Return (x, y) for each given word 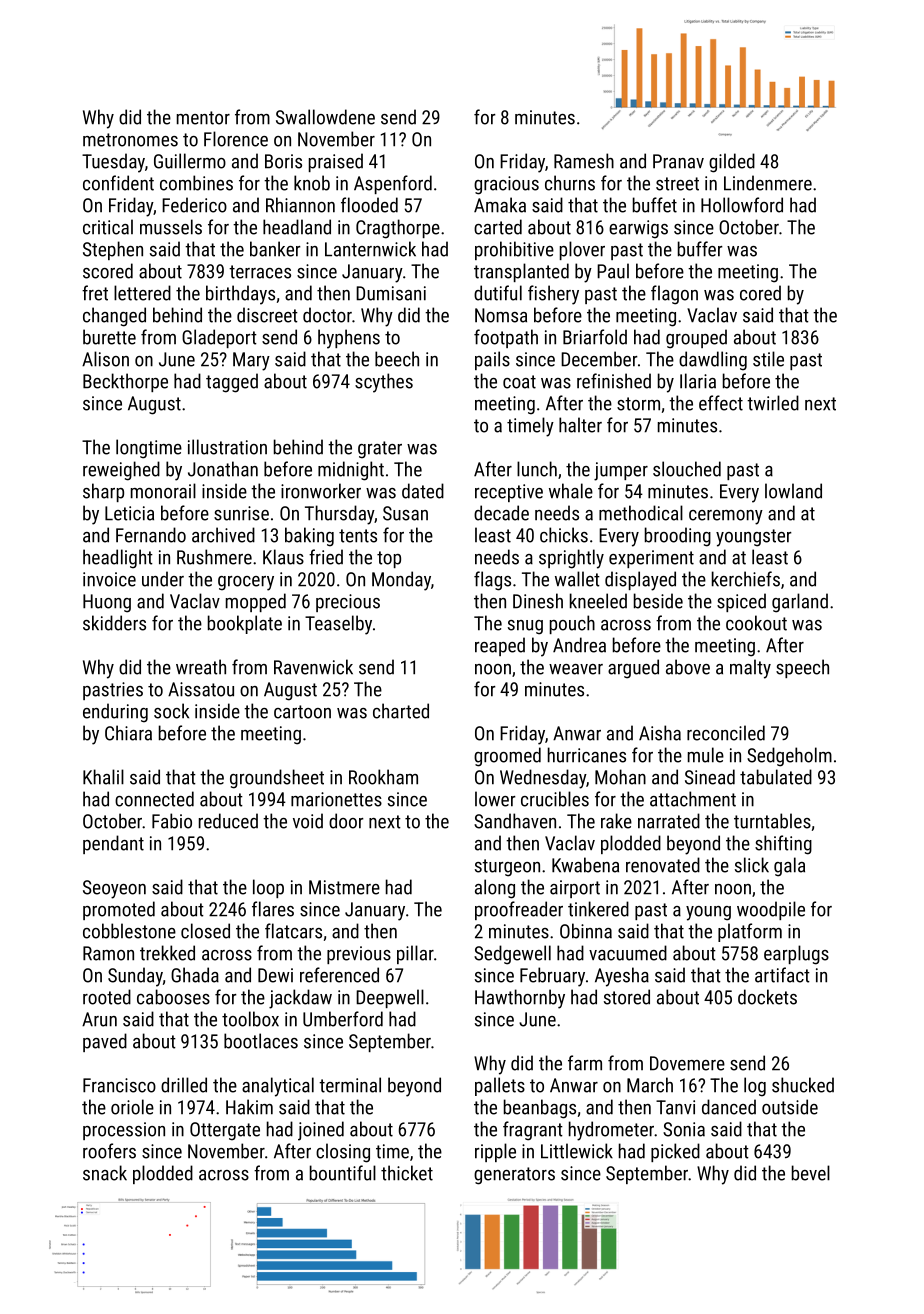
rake (616, 821)
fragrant (533, 1131)
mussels (171, 227)
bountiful (343, 1173)
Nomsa (501, 315)
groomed (507, 757)
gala (789, 867)
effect (721, 403)
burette (109, 337)
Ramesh (584, 161)
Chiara (128, 733)
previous (359, 955)
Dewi (275, 975)
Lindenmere (768, 183)
